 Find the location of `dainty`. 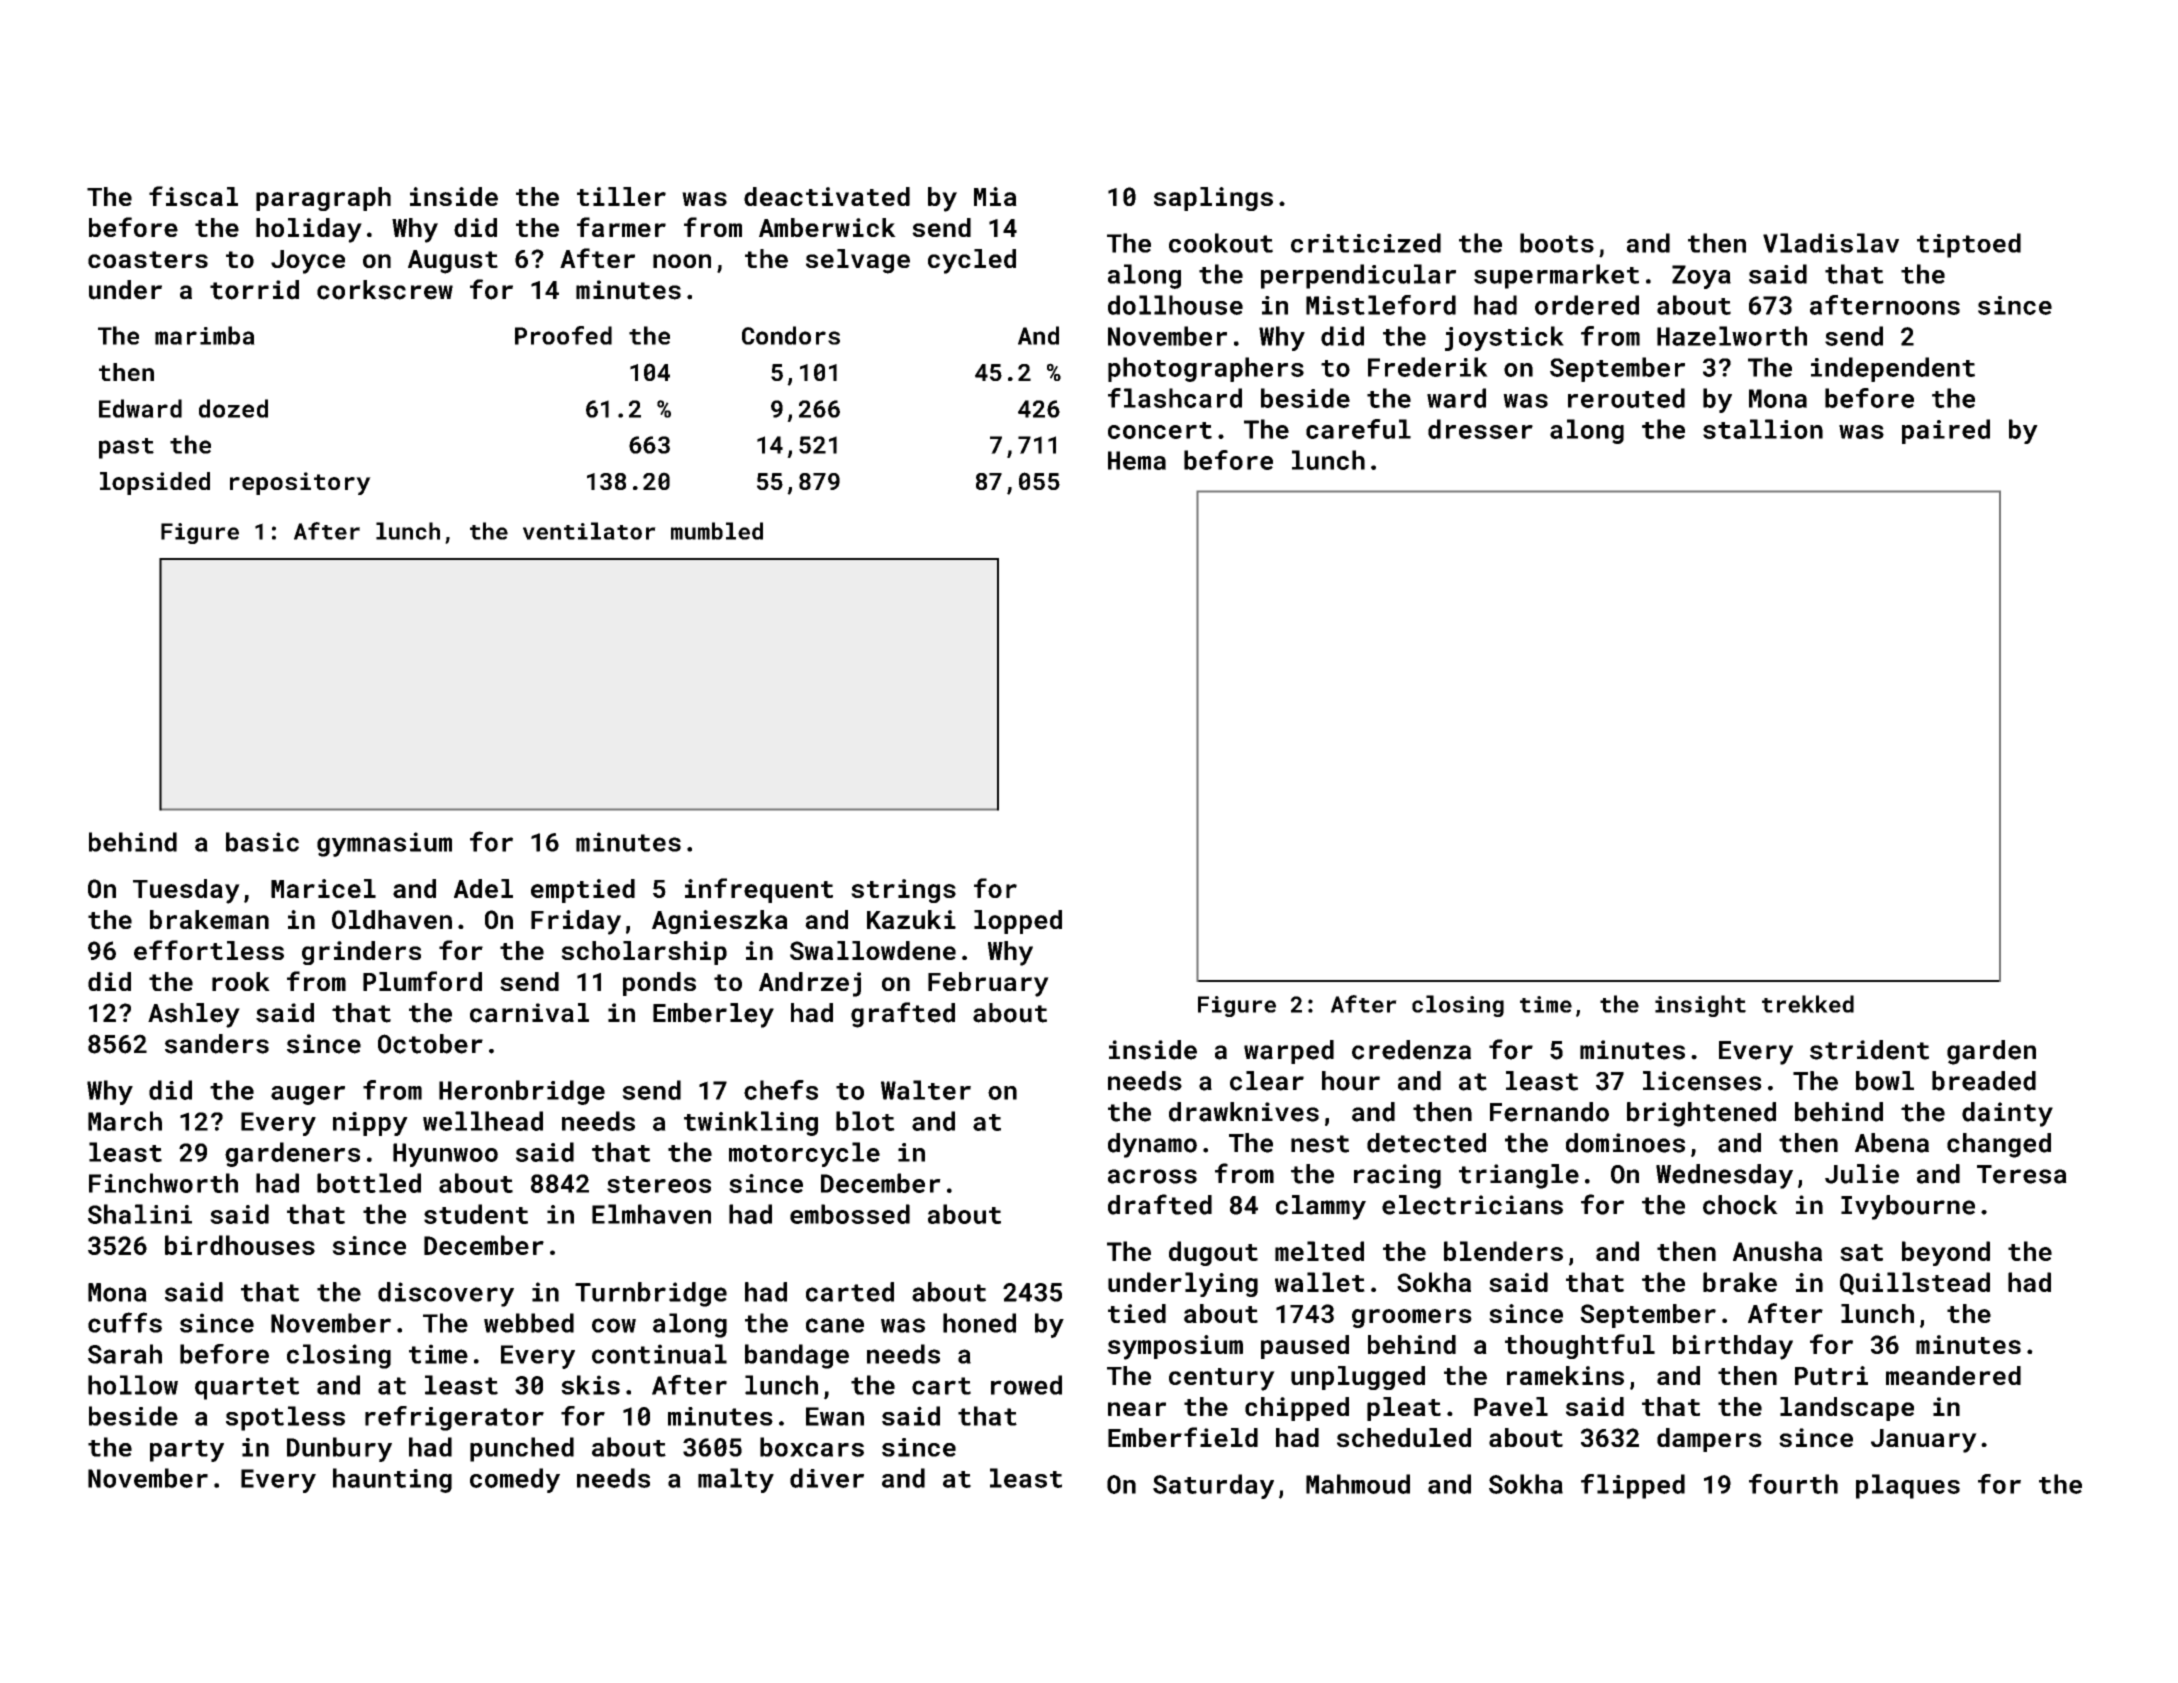

dainty is located at coordinates (2007, 1114).
